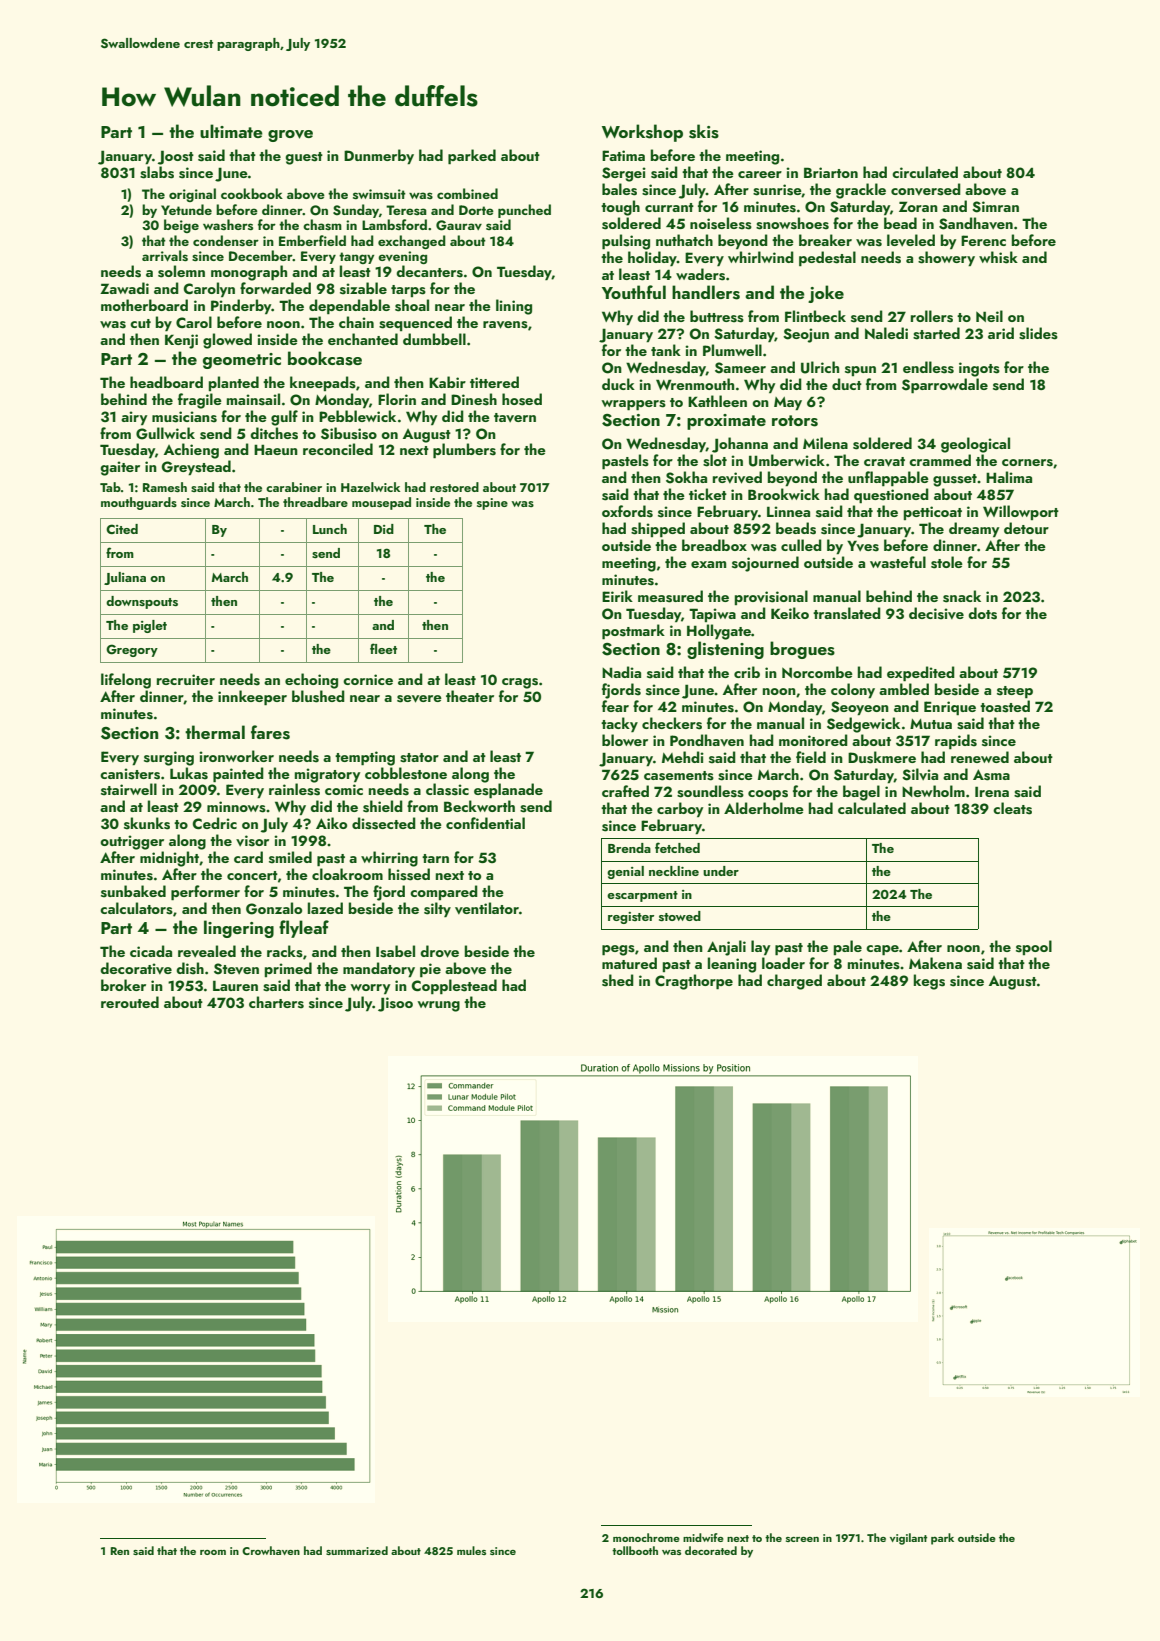 This screenshot has width=1160, height=1641. Describe the element at coordinates (508, 790) in the screenshot. I see `esplanade` at that location.
